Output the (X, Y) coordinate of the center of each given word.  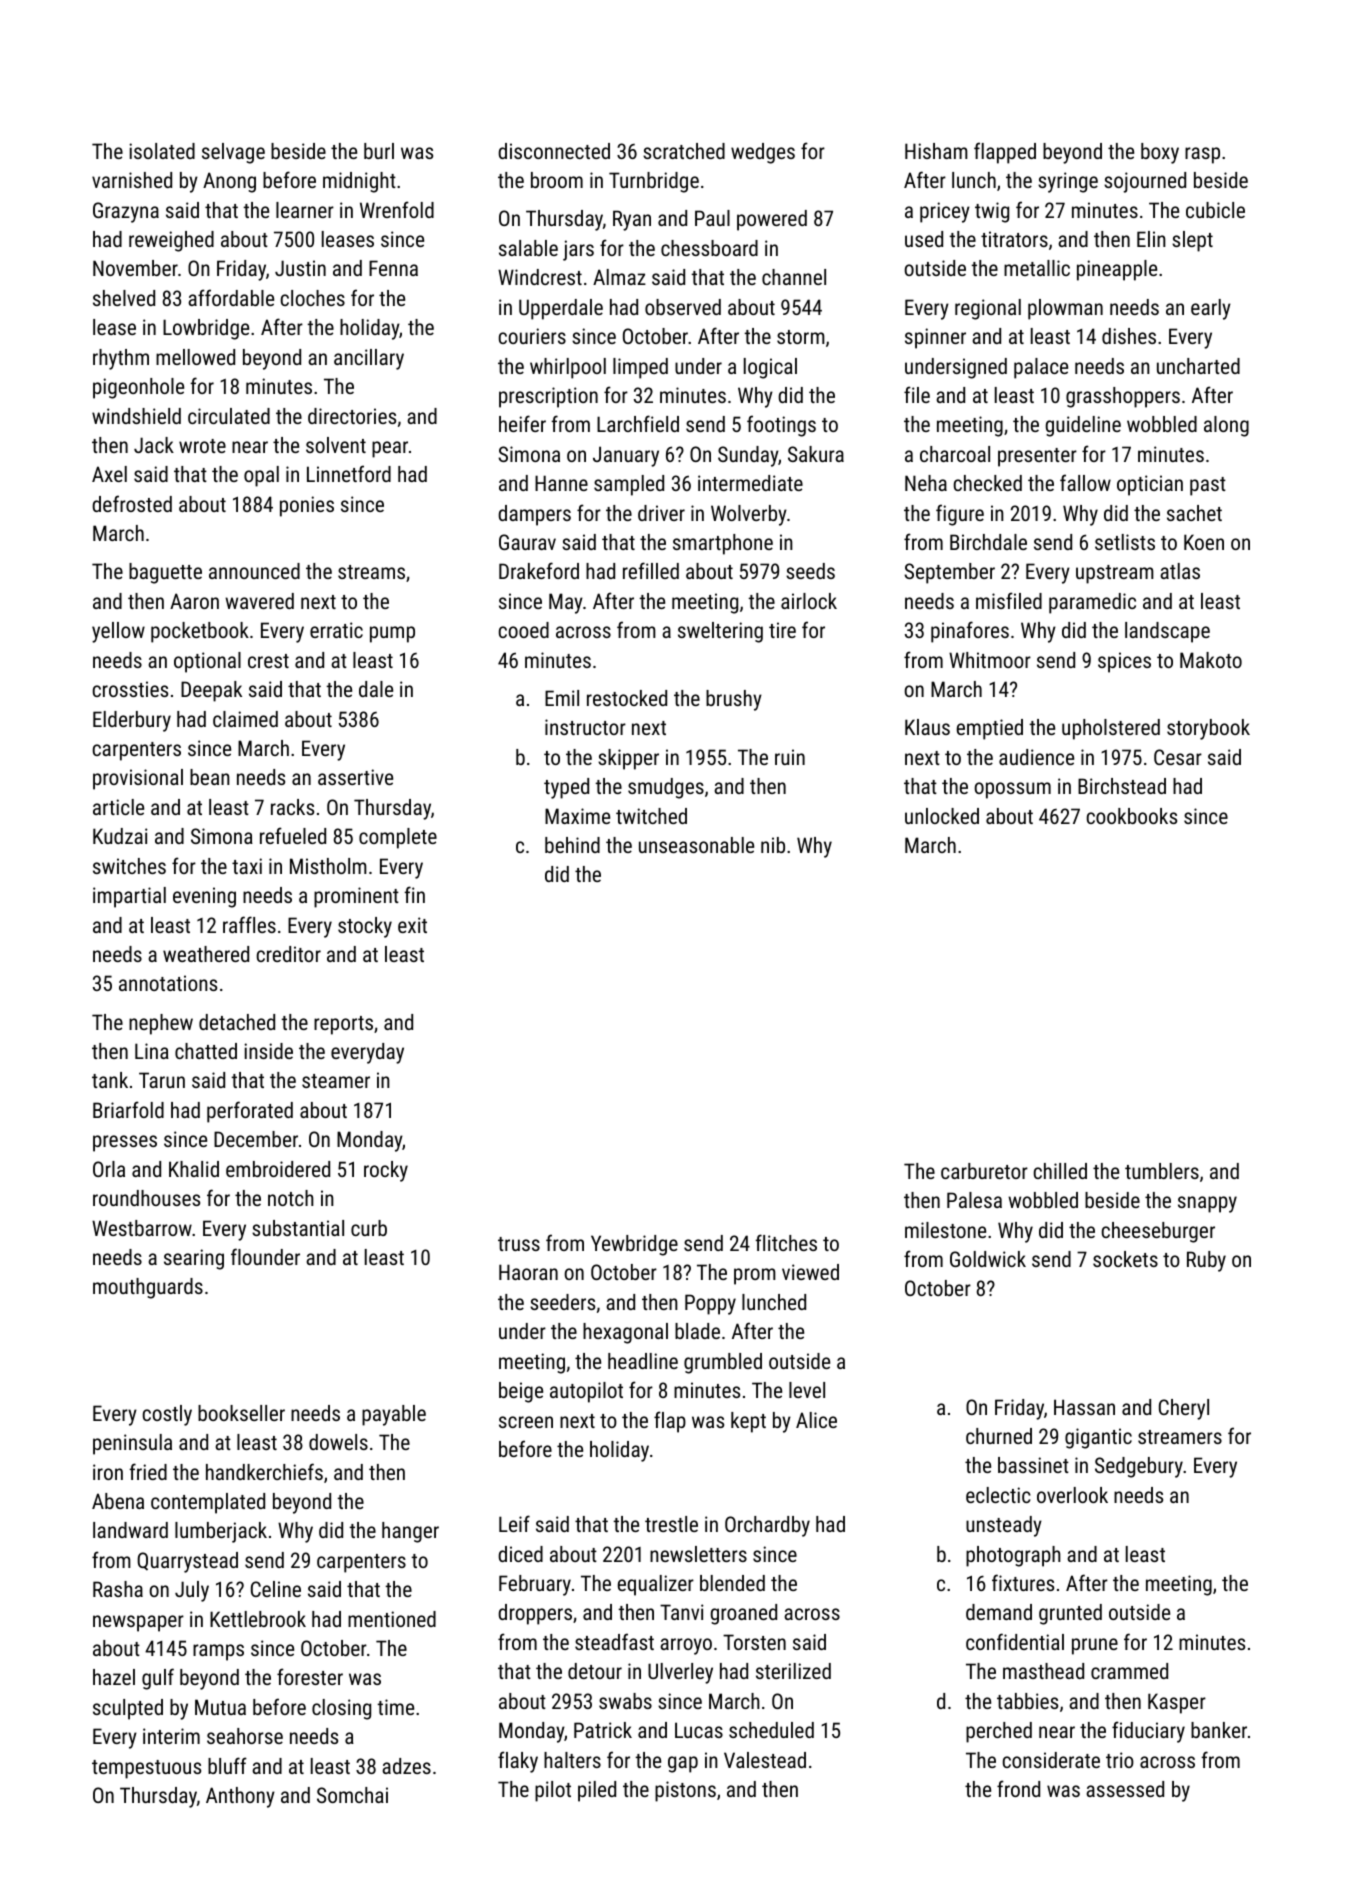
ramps (218, 1652)
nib (773, 845)
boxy (1160, 153)
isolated (162, 151)
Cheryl (1184, 1409)
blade (697, 1331)
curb (369, 1228)
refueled (293, 835)
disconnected (554, 151)
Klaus (927, 727)
